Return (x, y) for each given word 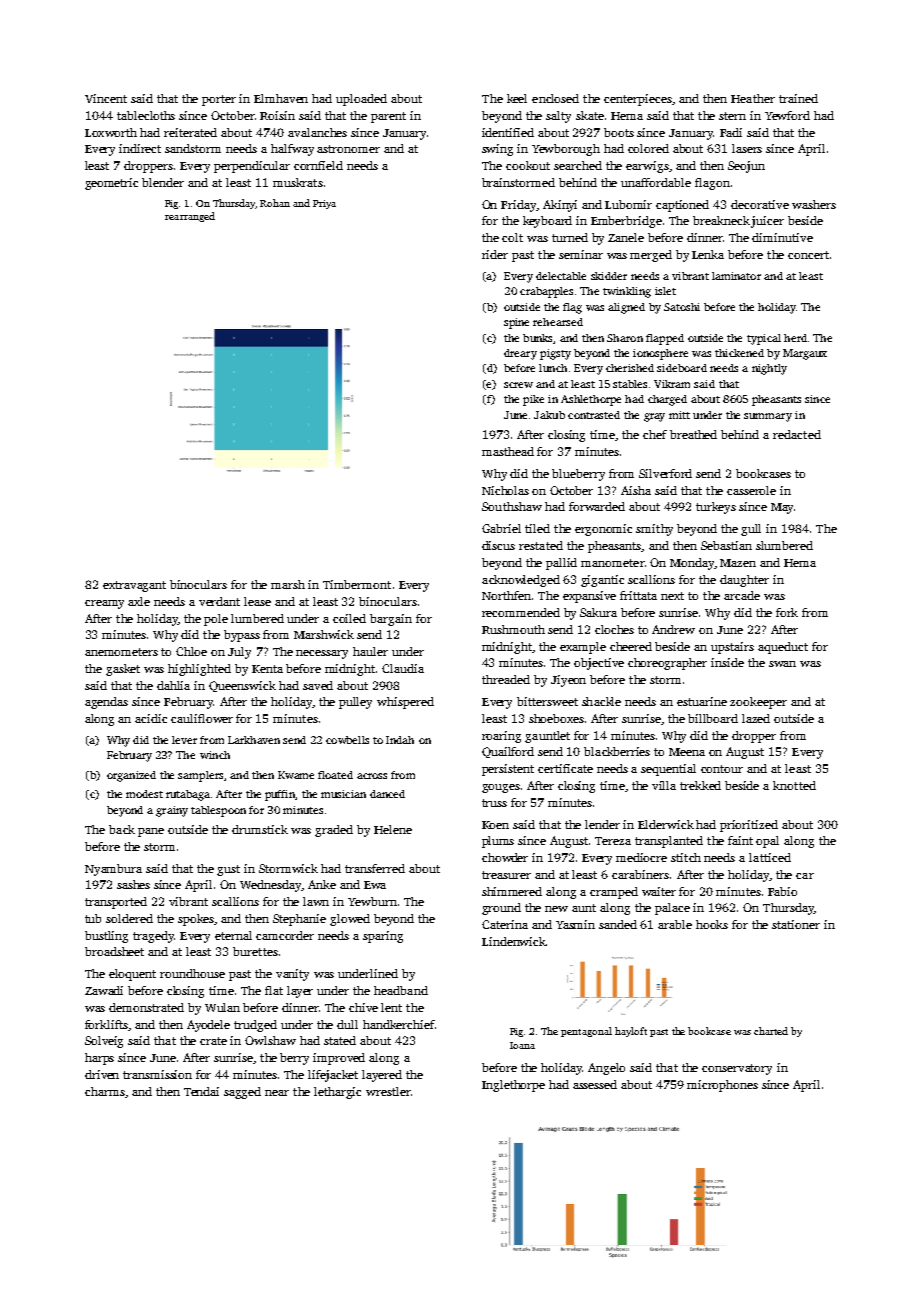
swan (782, 664)
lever (184, 740)
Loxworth (111, 132)
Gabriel (501, 528)
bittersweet (547, 701)
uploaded (361, 100)
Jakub (549, 415)
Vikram (672, 384)
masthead (508, 451)
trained (798, 98)
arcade (742, 595)
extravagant (134, 586)
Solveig (104, 1042)
